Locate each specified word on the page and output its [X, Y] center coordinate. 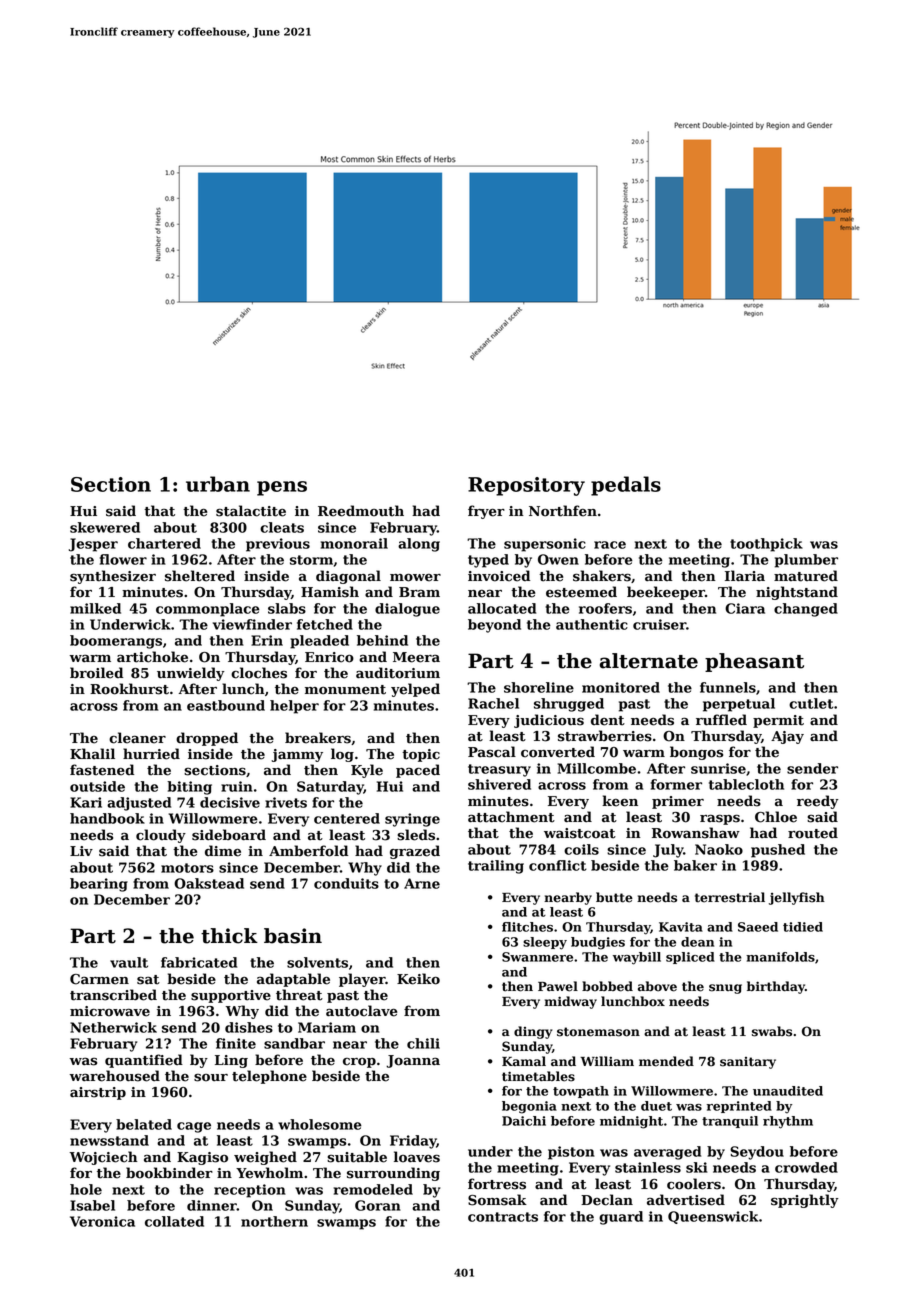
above [657, 986]
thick [229, 936]
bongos [696, 753]
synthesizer [113, 577]
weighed [265, 1158]
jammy [297, 755]
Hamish [330, 592]
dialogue [407, 610]
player [362, 980]
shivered [499, 784]
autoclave [361, 1011]
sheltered [200, 576]
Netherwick [113, 1027]
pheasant [754, 662]
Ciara [745, 608]
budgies [598, 943]
